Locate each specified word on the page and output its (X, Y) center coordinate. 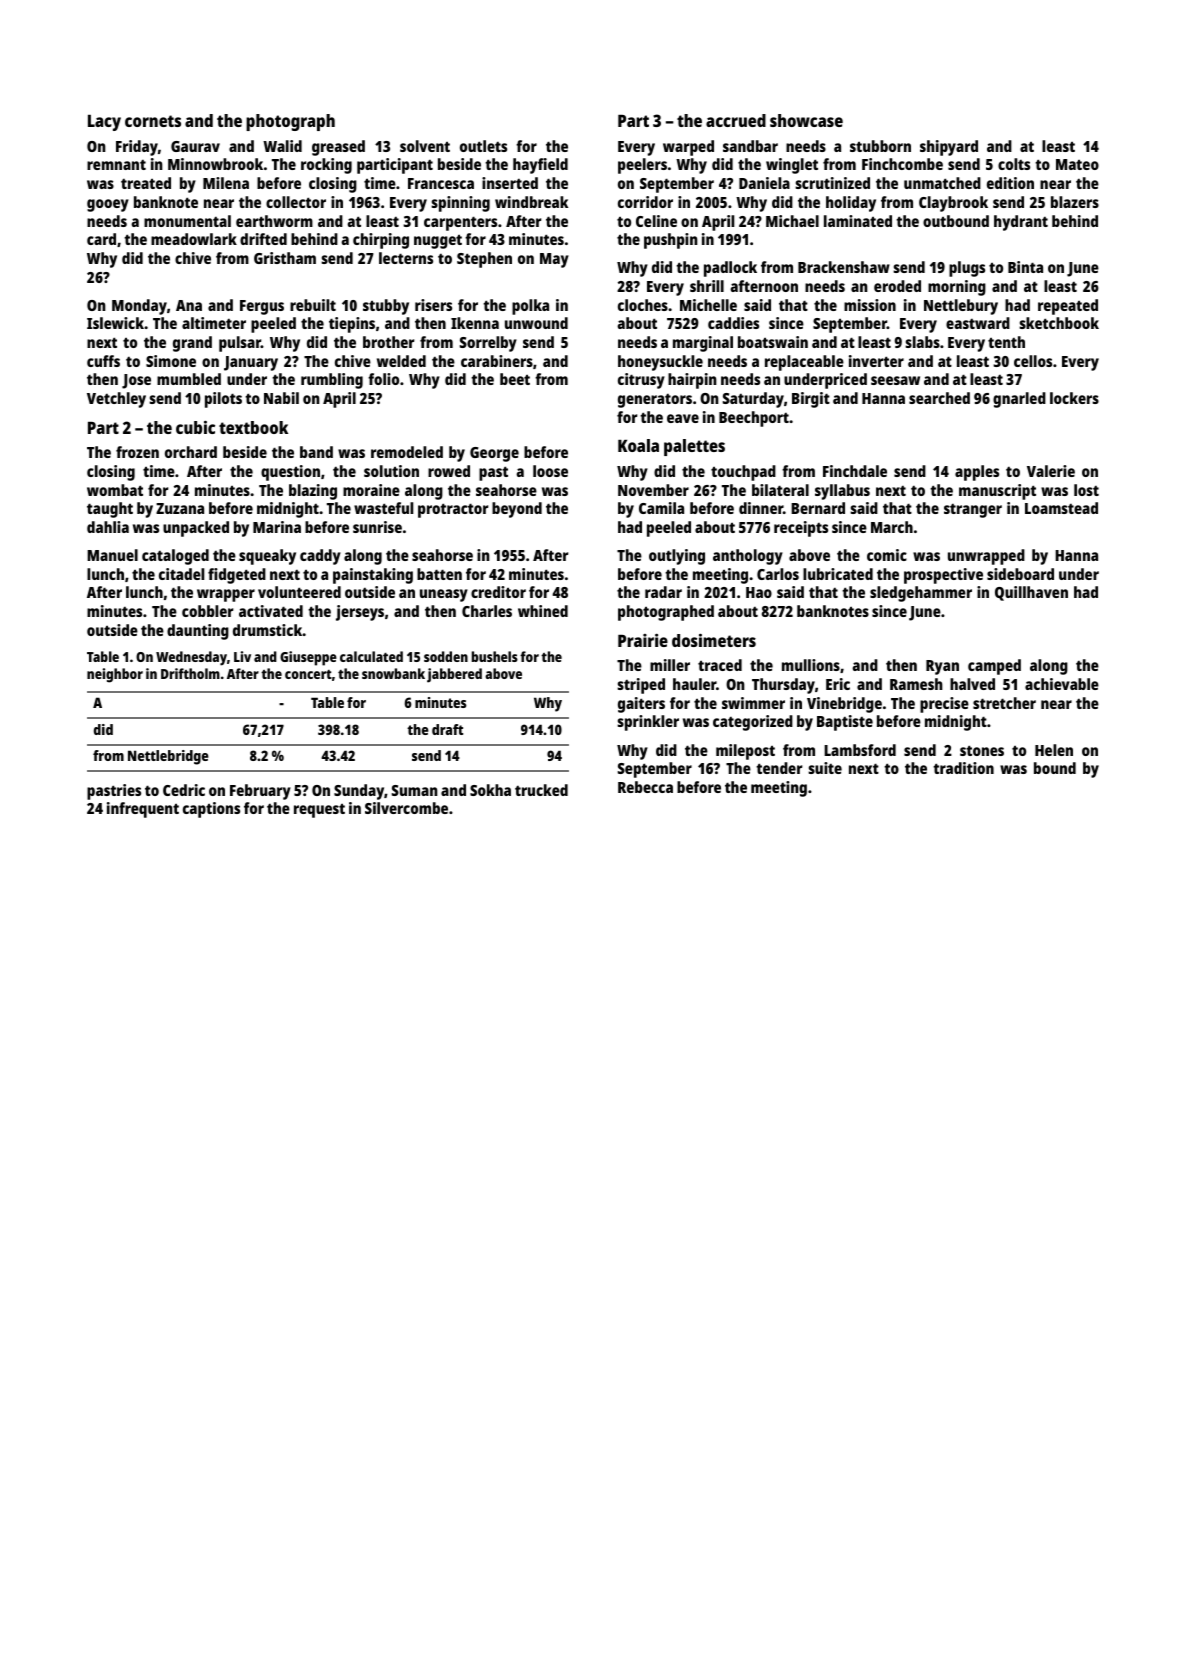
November (653, 490)
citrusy (641, 381)
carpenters (460, 223)
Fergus (262, 307)
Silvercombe (406, 808)
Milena (226, 183)
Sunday (359, 792)
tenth (1006, 342)
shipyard (949, 148)
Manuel (112, 555)
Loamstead (1061, 508)
